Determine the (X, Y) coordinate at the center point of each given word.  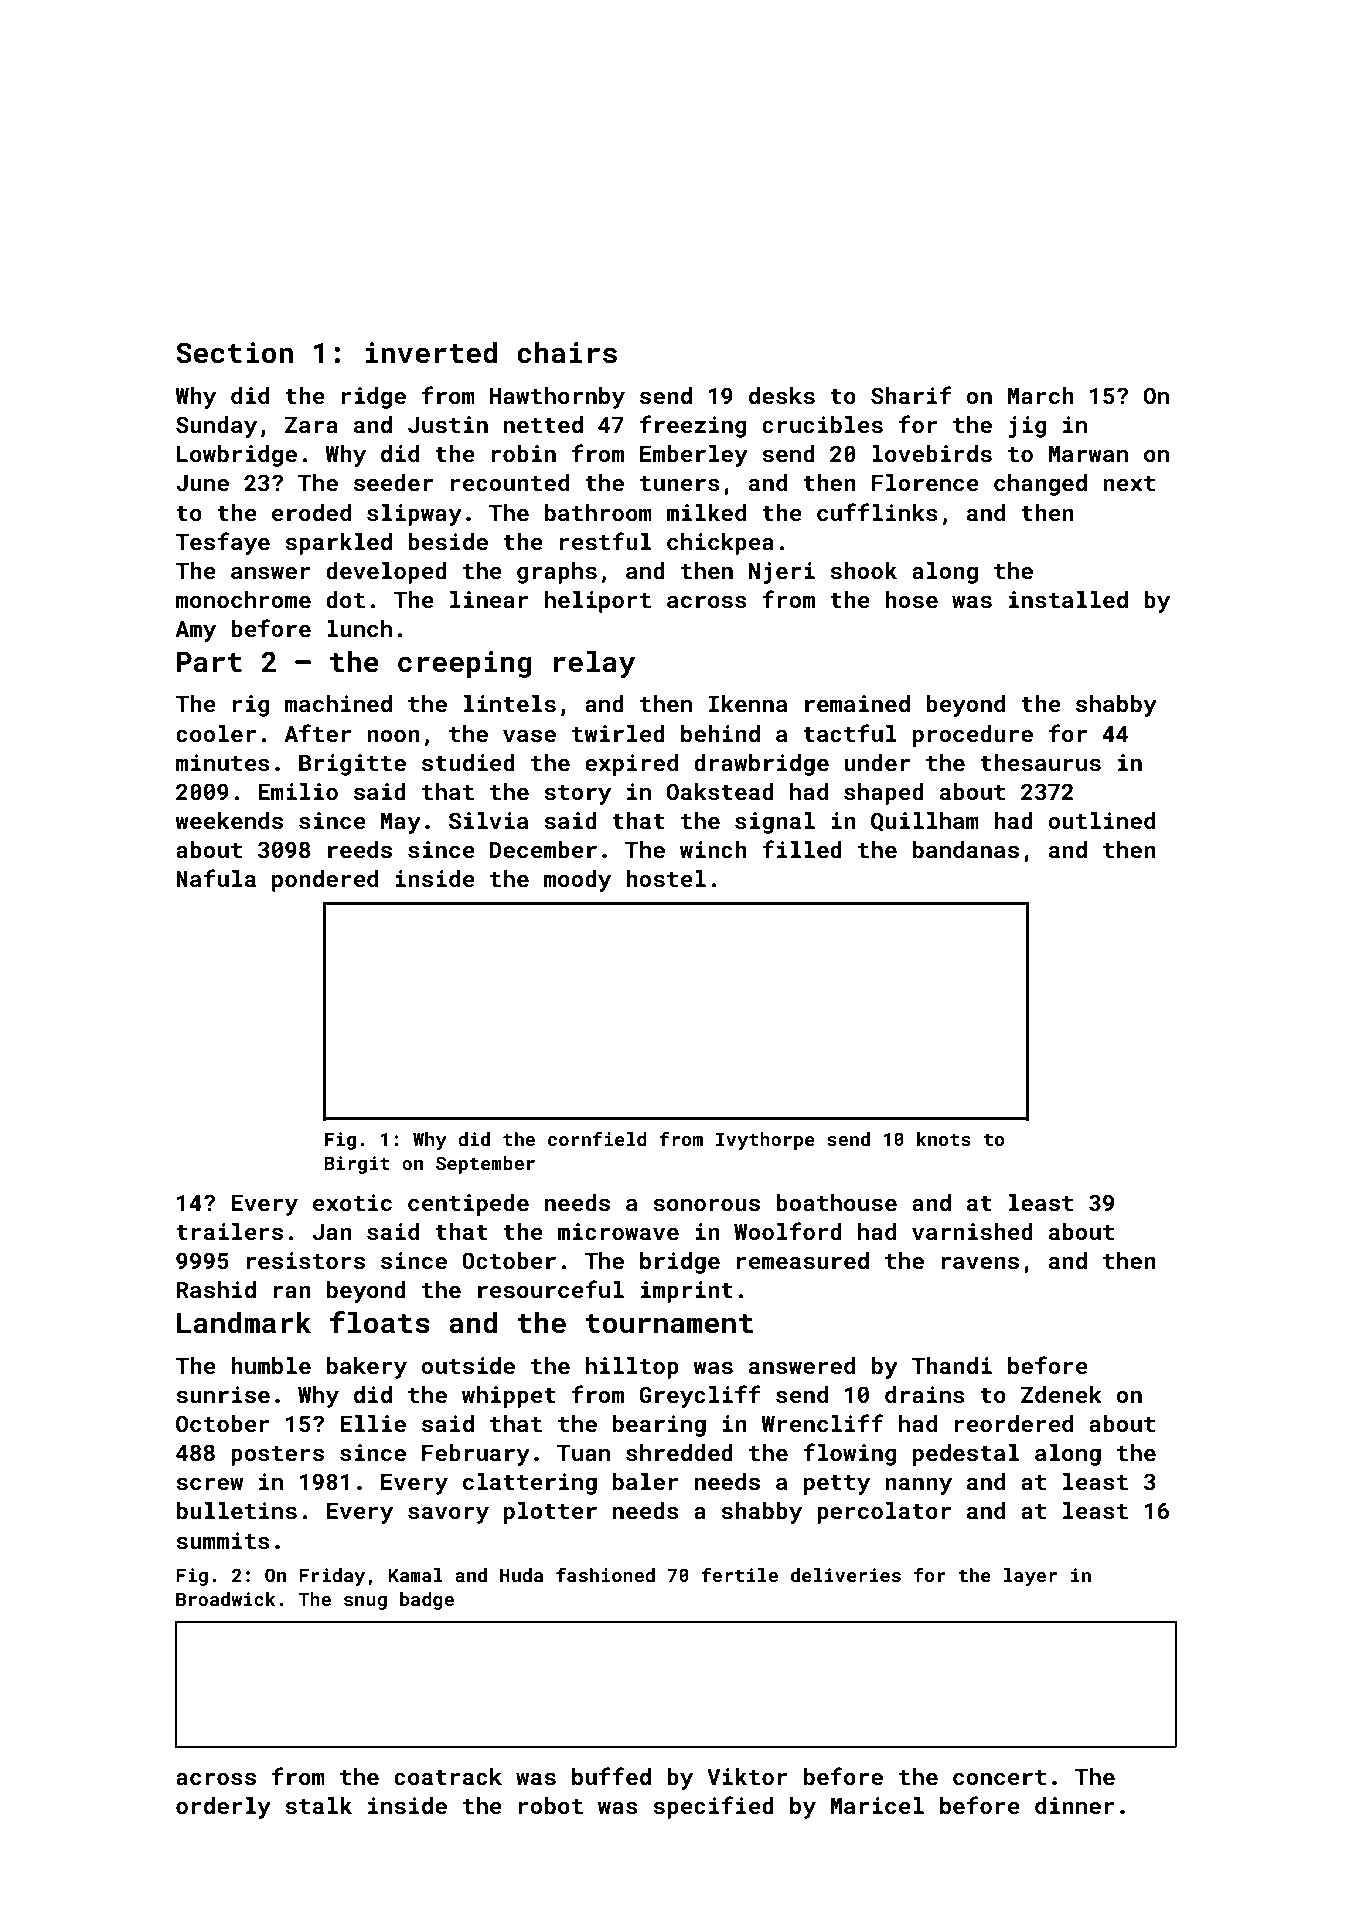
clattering (530, 1484)
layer (1030, 1577)
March (1041, 395)
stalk (318, 1805)
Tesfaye (222, 543)
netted (543, 424)
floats (380, 1322)
